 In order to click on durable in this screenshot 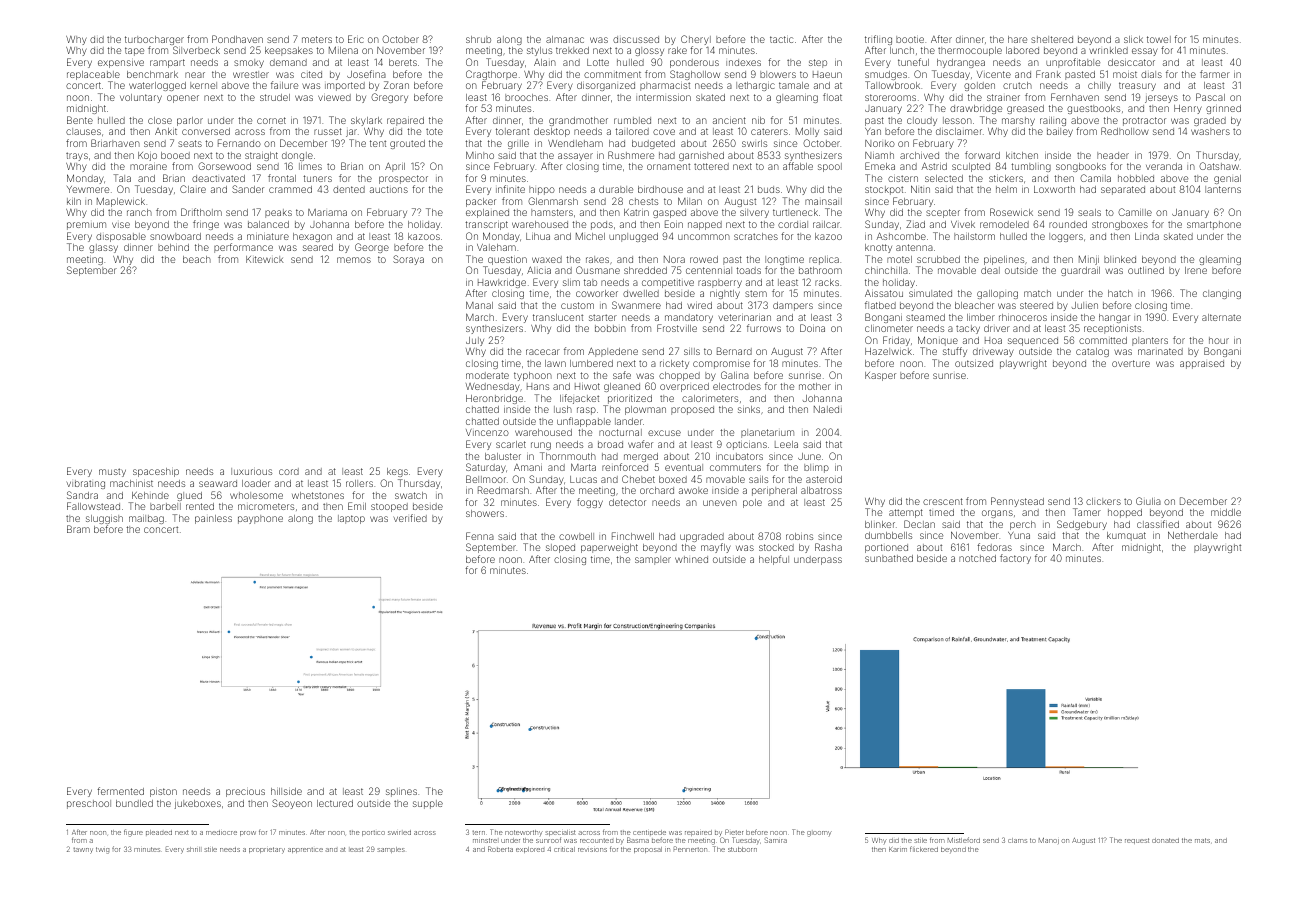, I will do `click(616, 189)`.
